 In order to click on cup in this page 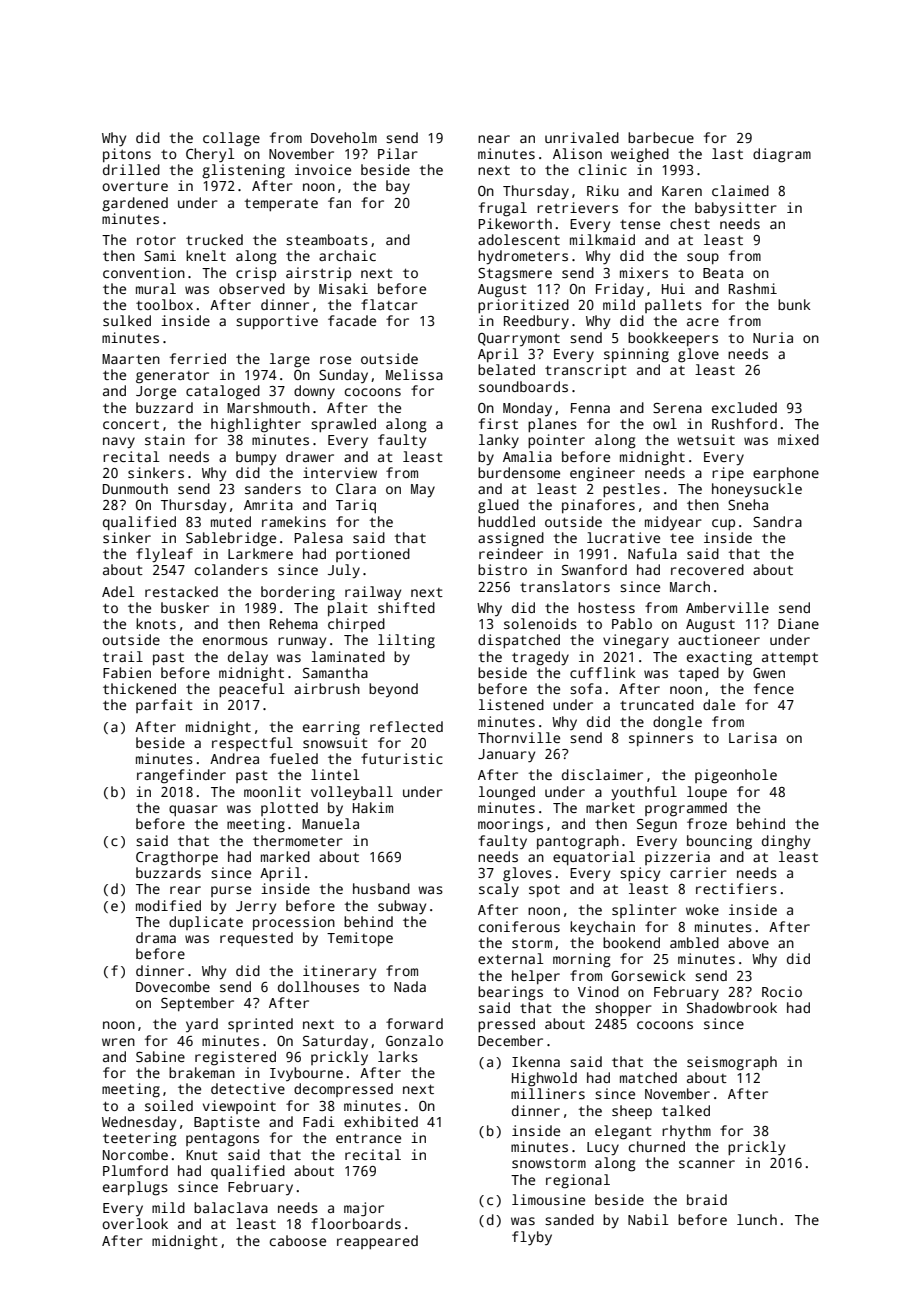, I will do `click(723, 524)`.
